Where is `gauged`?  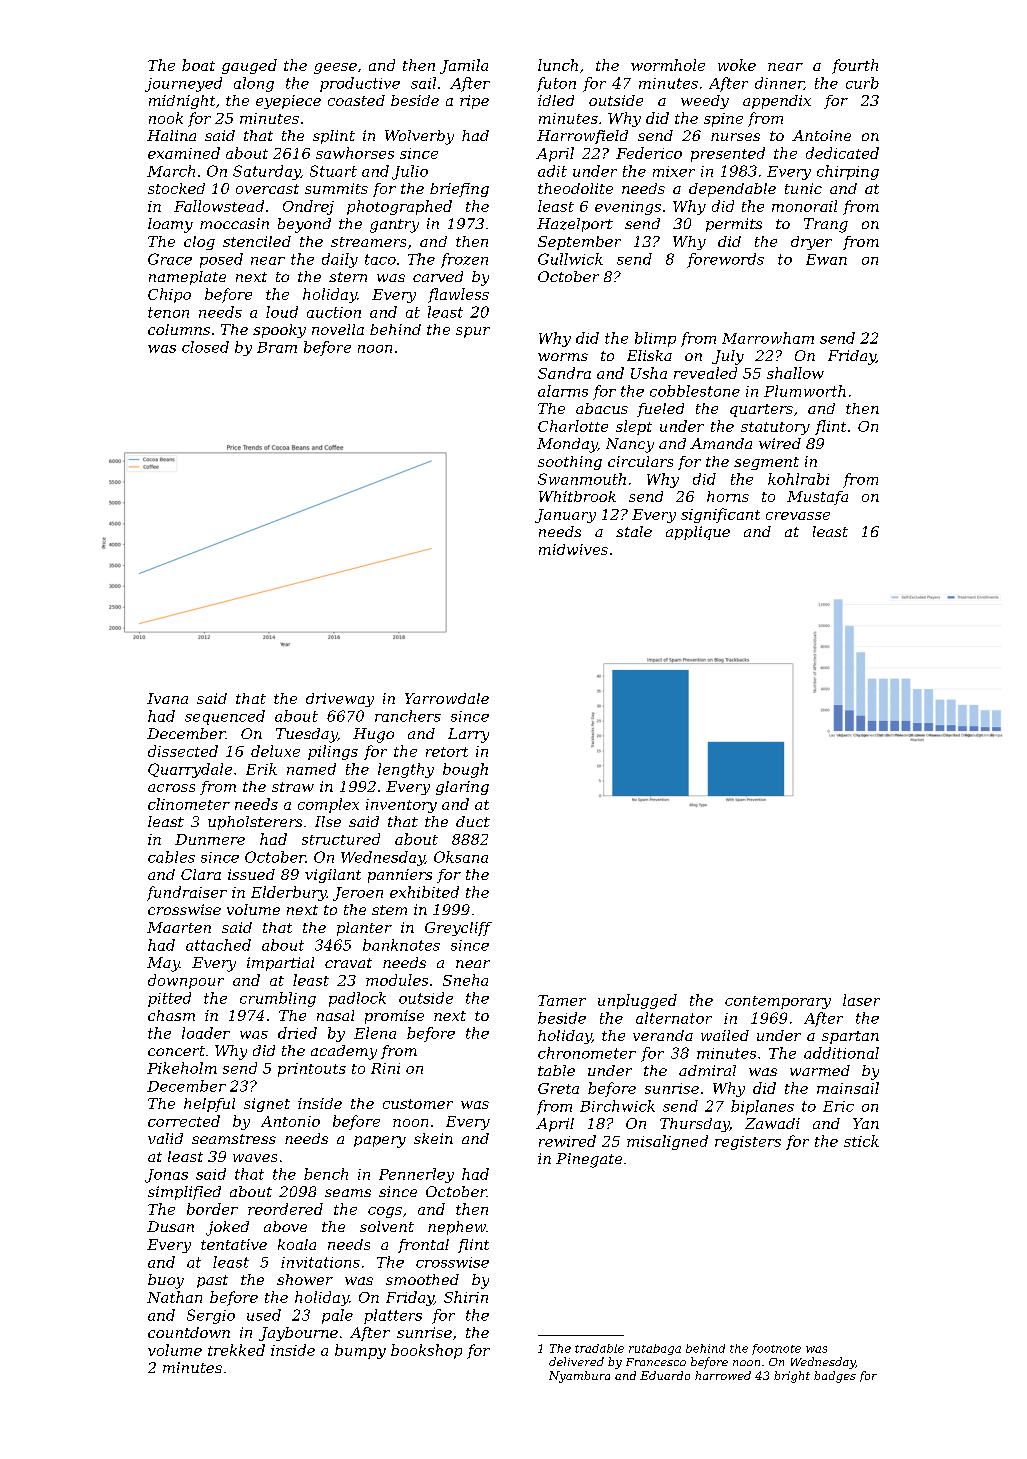 gauged is located at coordinates (249, 66).
